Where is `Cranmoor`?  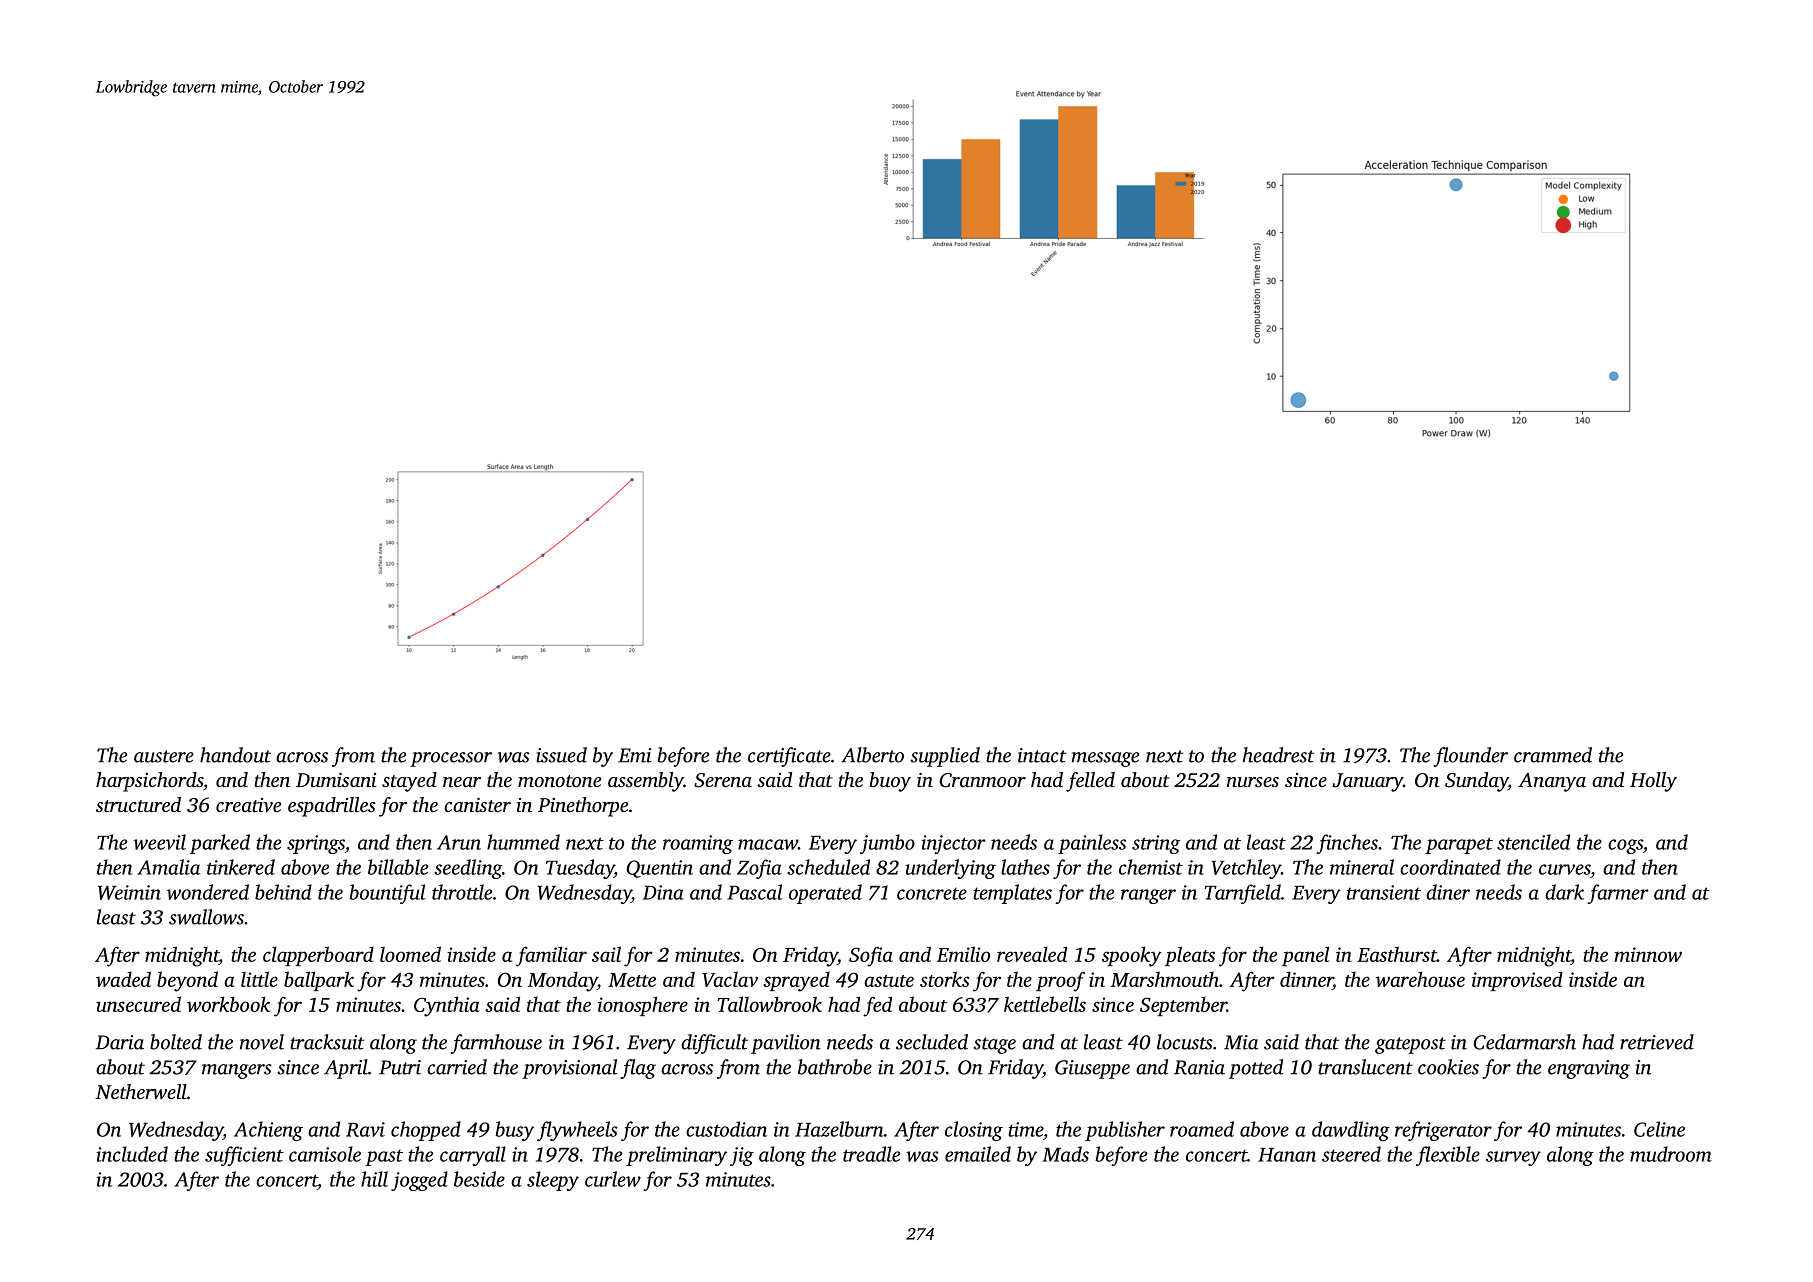
Cranmoor is located at coordinates (983, 780).
